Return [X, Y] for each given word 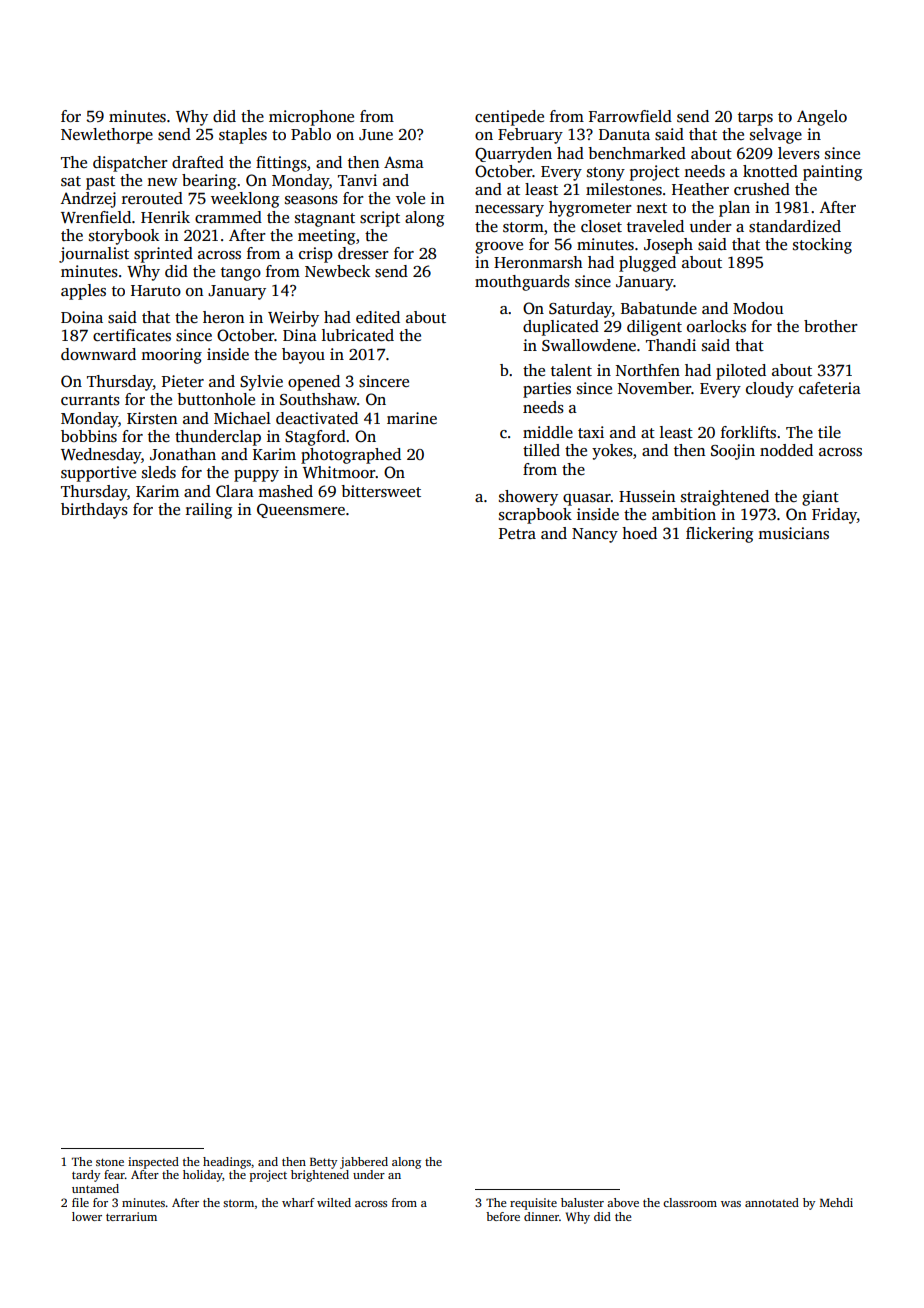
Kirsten [152, 418]
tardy [86, 1176]
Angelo [822, 118]
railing [209, 511]
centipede [509, 118]
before [503, 1216]
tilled [541, 450]
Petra [517, 533]
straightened [725, 498]
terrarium [131, 1216]
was [731, 1204]
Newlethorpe [107, 136]
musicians [793, 533]
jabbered [364, 1163]
